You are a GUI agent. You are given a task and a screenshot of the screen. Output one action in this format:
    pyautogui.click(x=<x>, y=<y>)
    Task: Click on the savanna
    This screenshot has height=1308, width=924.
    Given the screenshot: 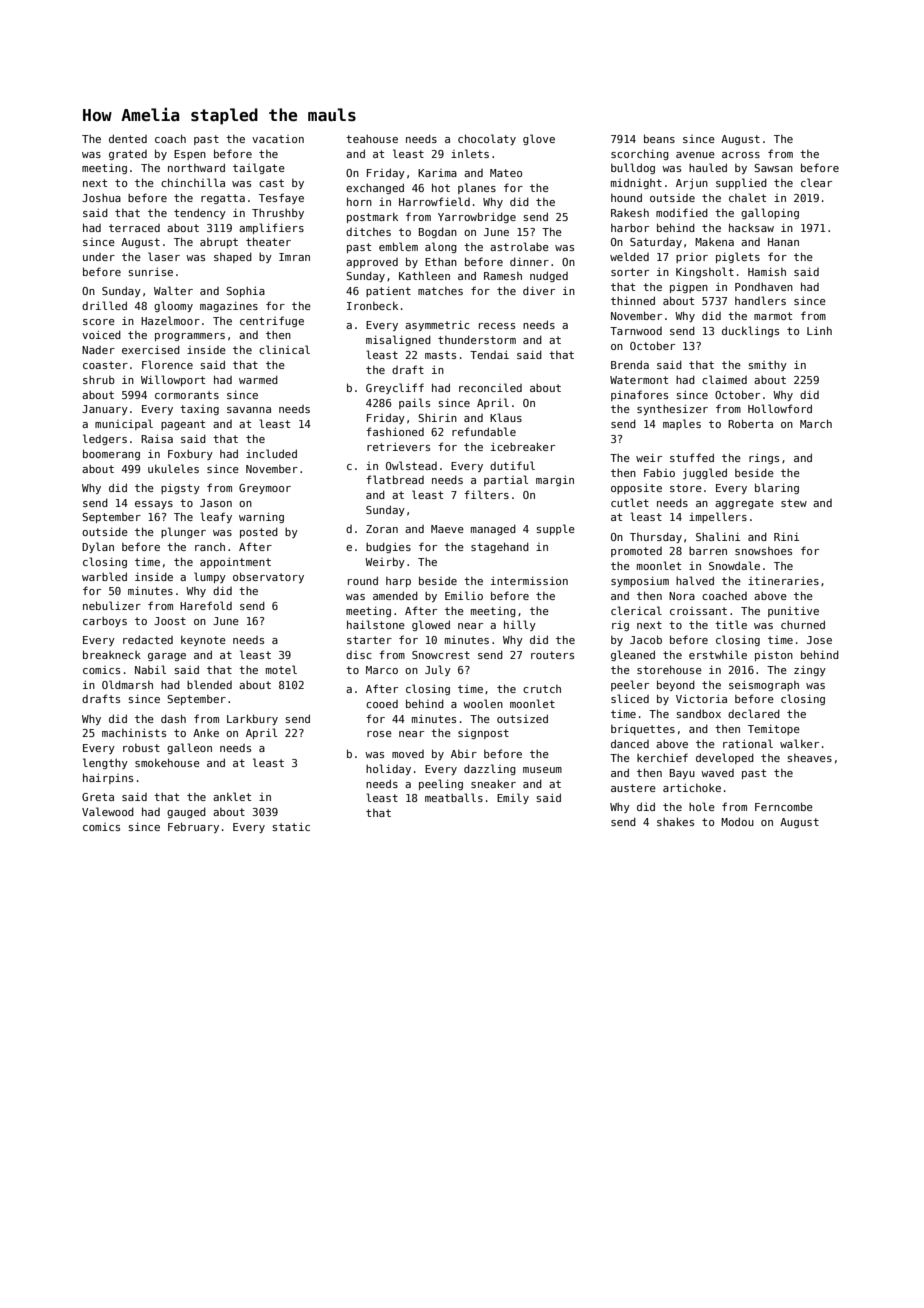 What is the action you would take?
    pyautogui.click(x=249, y=410)
